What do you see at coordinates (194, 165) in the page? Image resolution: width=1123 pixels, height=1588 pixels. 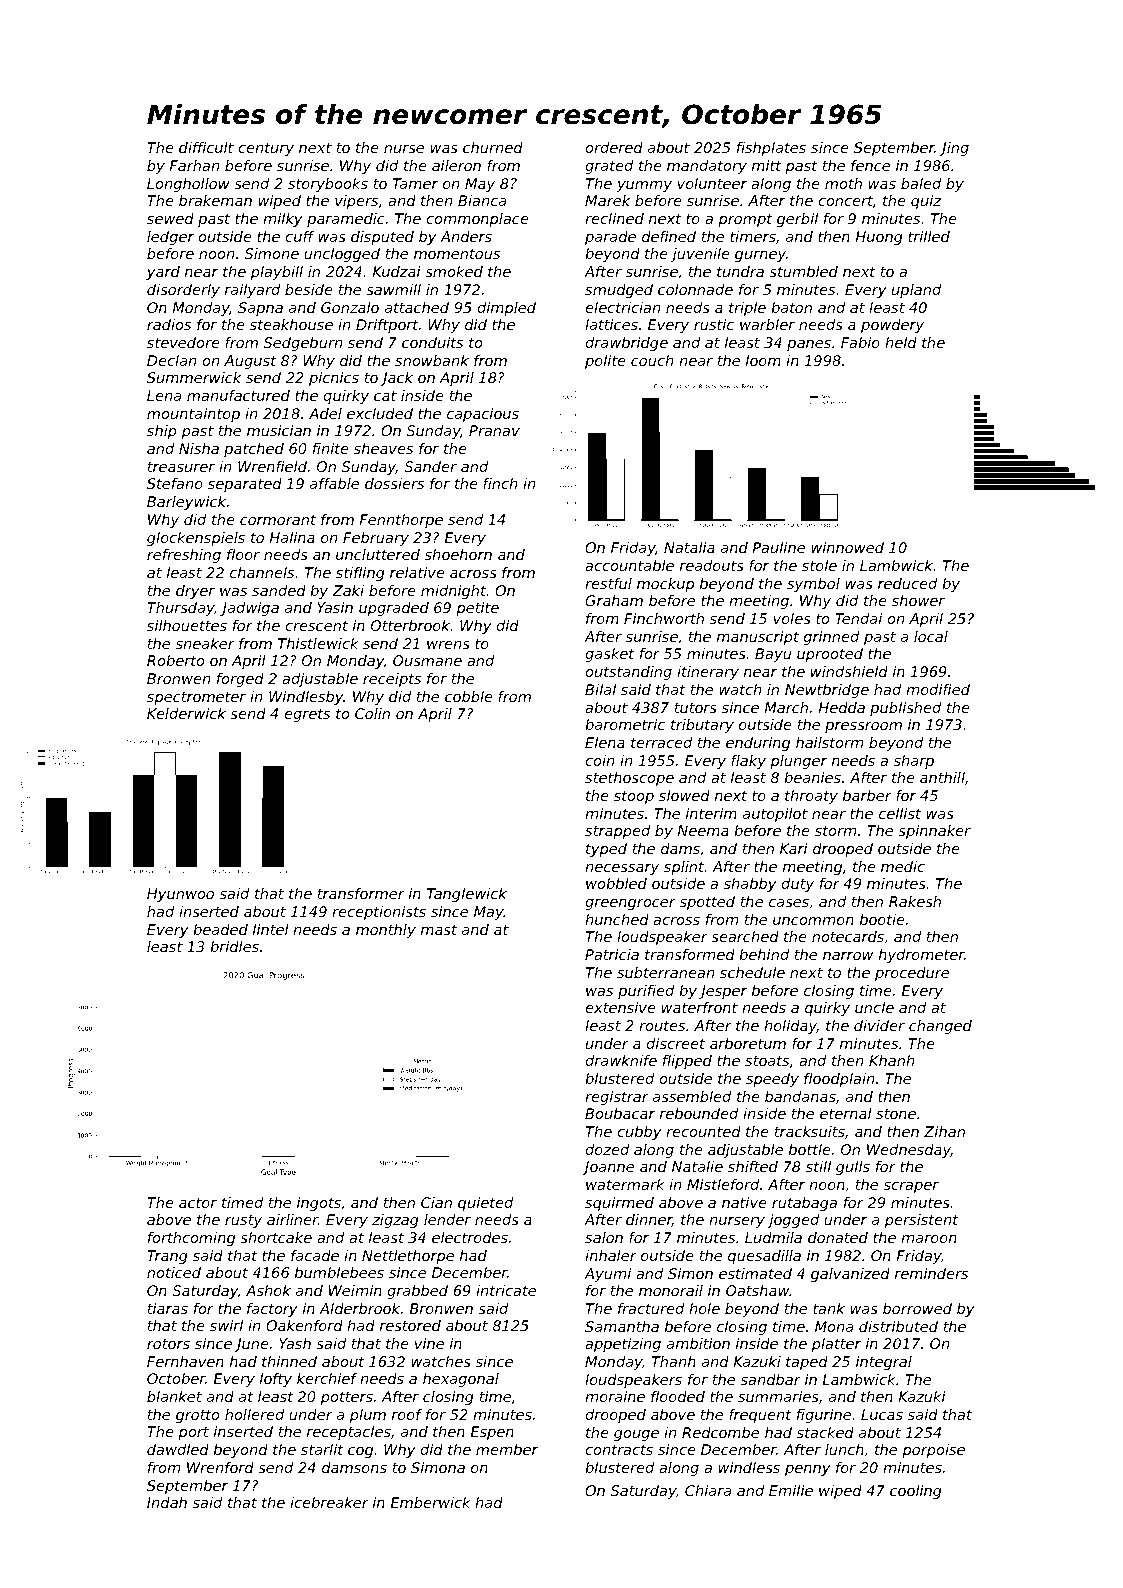 I see `Farhan` at bounding box center [194, 165].
